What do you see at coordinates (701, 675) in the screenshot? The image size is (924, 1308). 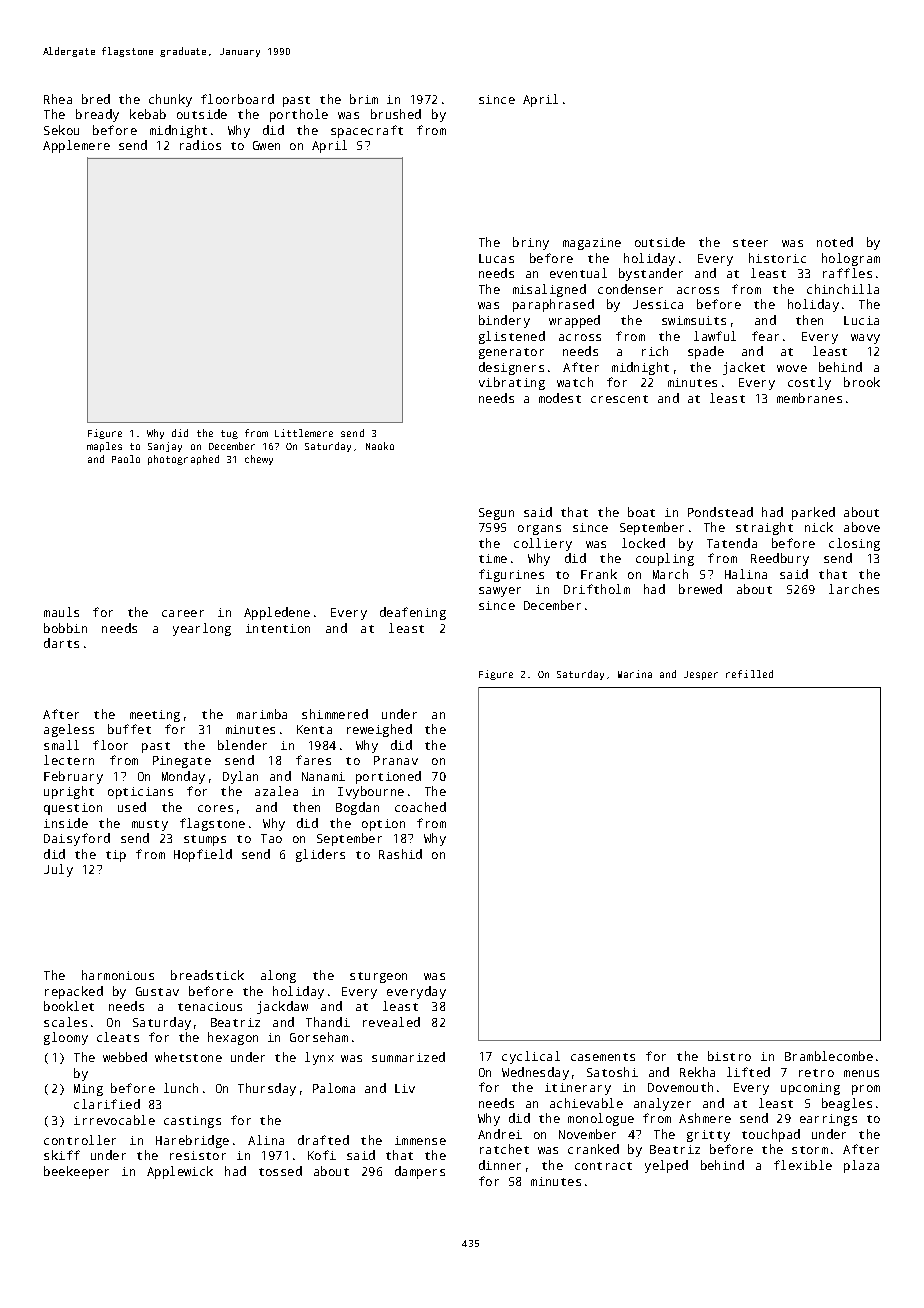 I see `Jesper` at bounding box center [701, 675].
